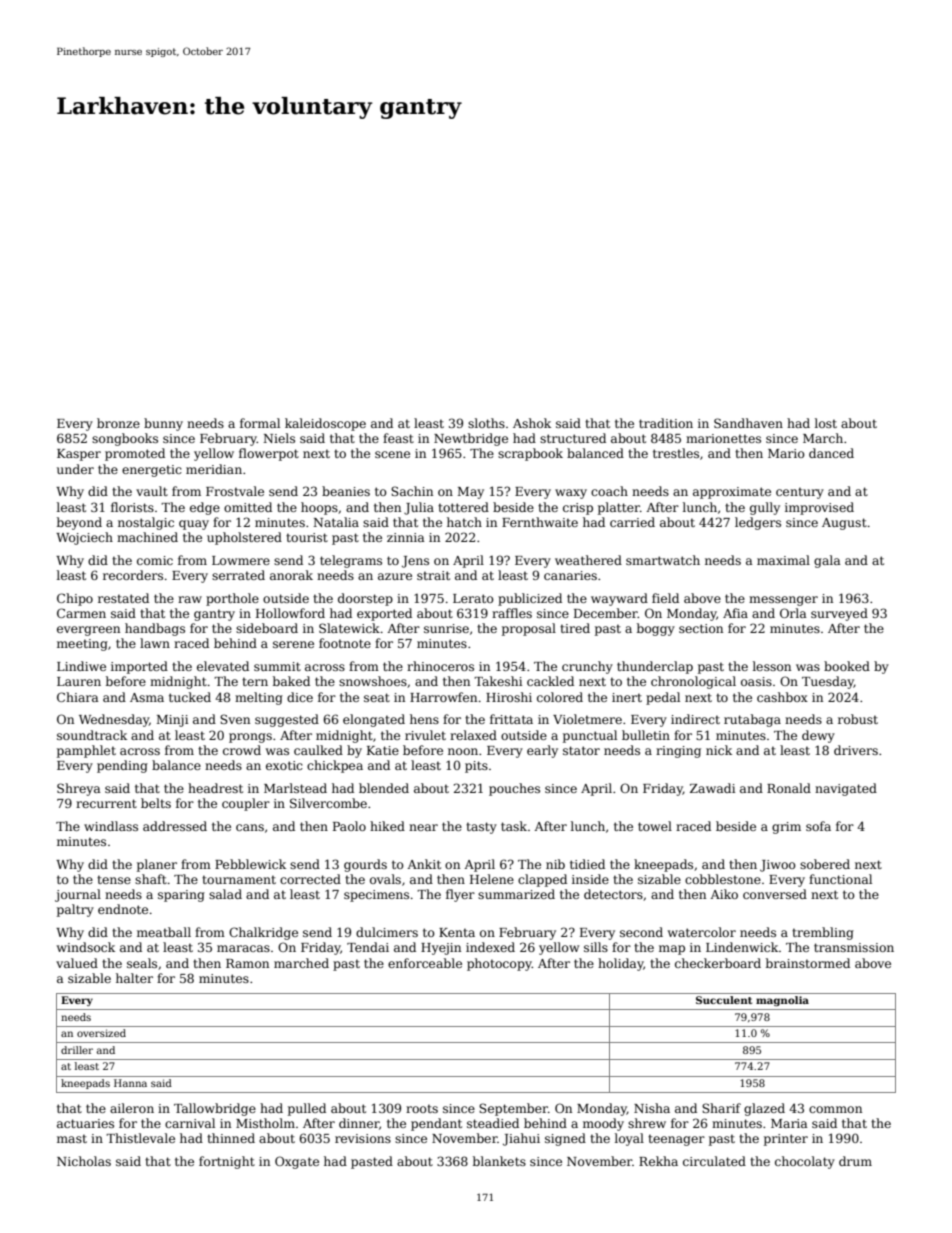 Image resolution: width=952 pixels, height=1233 pixels. Describe the element at coordinates (457, 932) in the screenshot. I see `Kenta` at that location.
